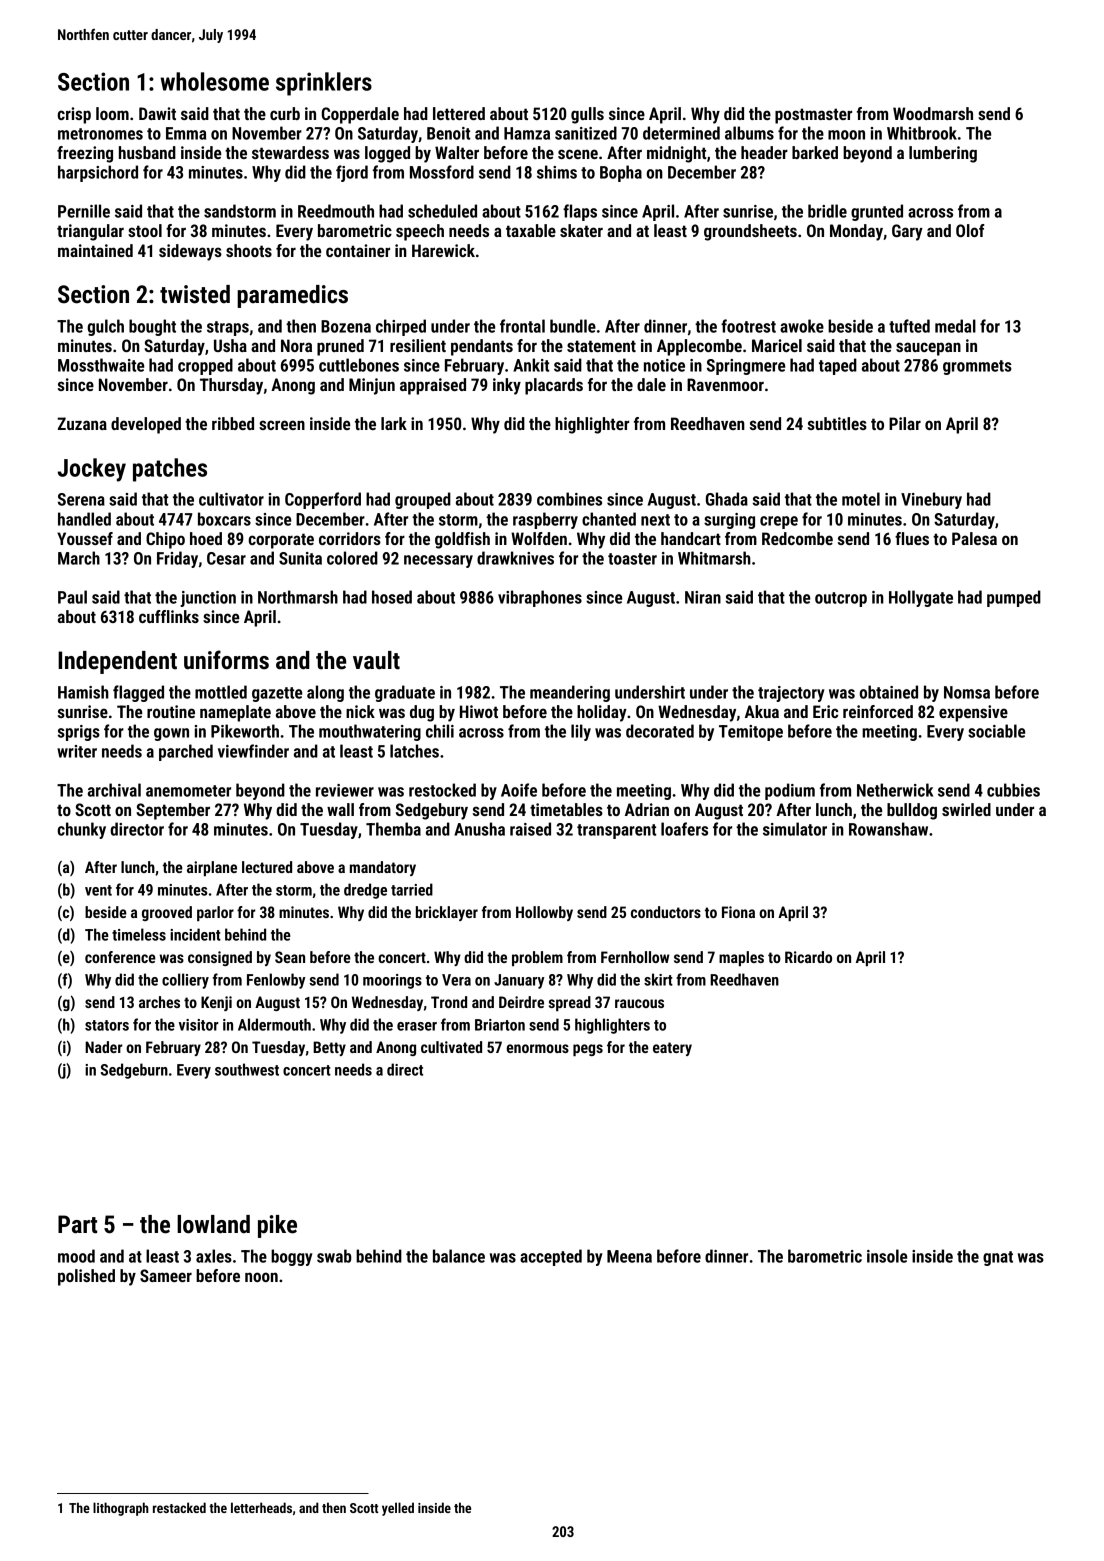  I want to click on archival, so click(114, 790).
